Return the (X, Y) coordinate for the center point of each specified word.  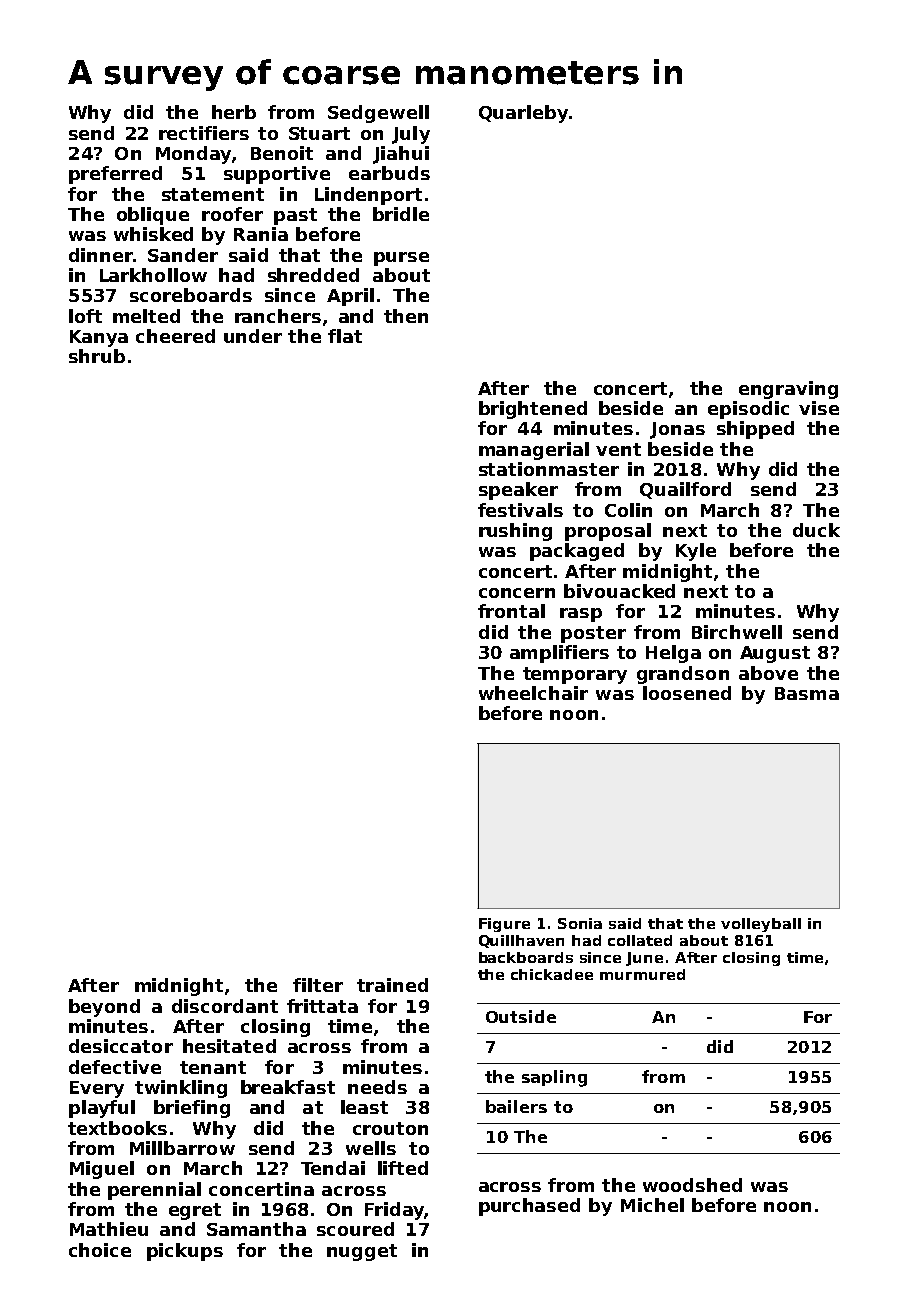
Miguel (102, 1170)
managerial (534, 451)
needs (377, 1087)
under (253, 336)
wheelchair (533, 693)
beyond (104, 1008)
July (411, 135)
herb (234, 112)
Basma (807, 693)
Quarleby (523, 114)
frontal (511, 611)
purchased (529, 1207)
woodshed (692, 1185)
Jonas (677, 430)
